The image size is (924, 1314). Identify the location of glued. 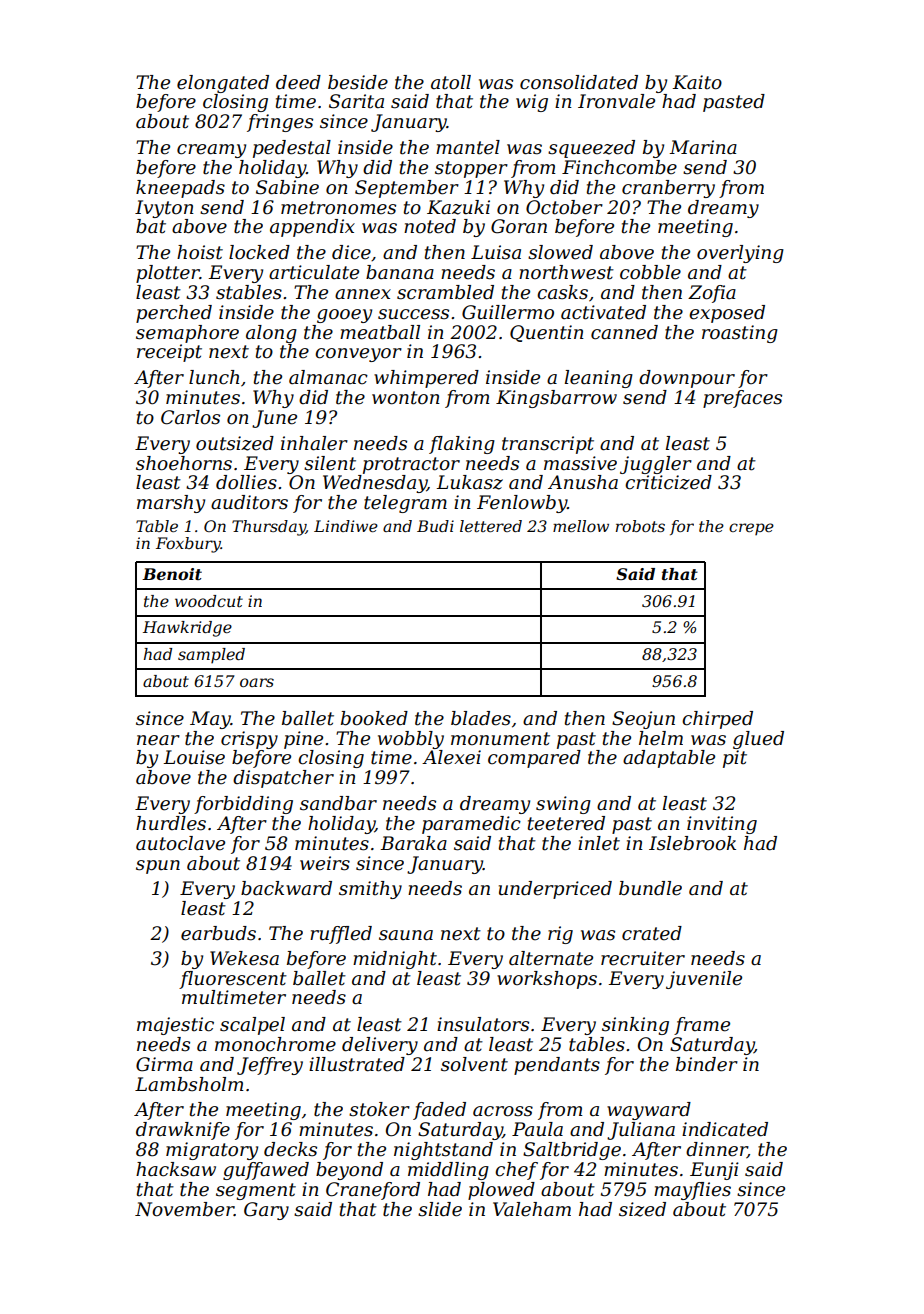
(758, 740).
